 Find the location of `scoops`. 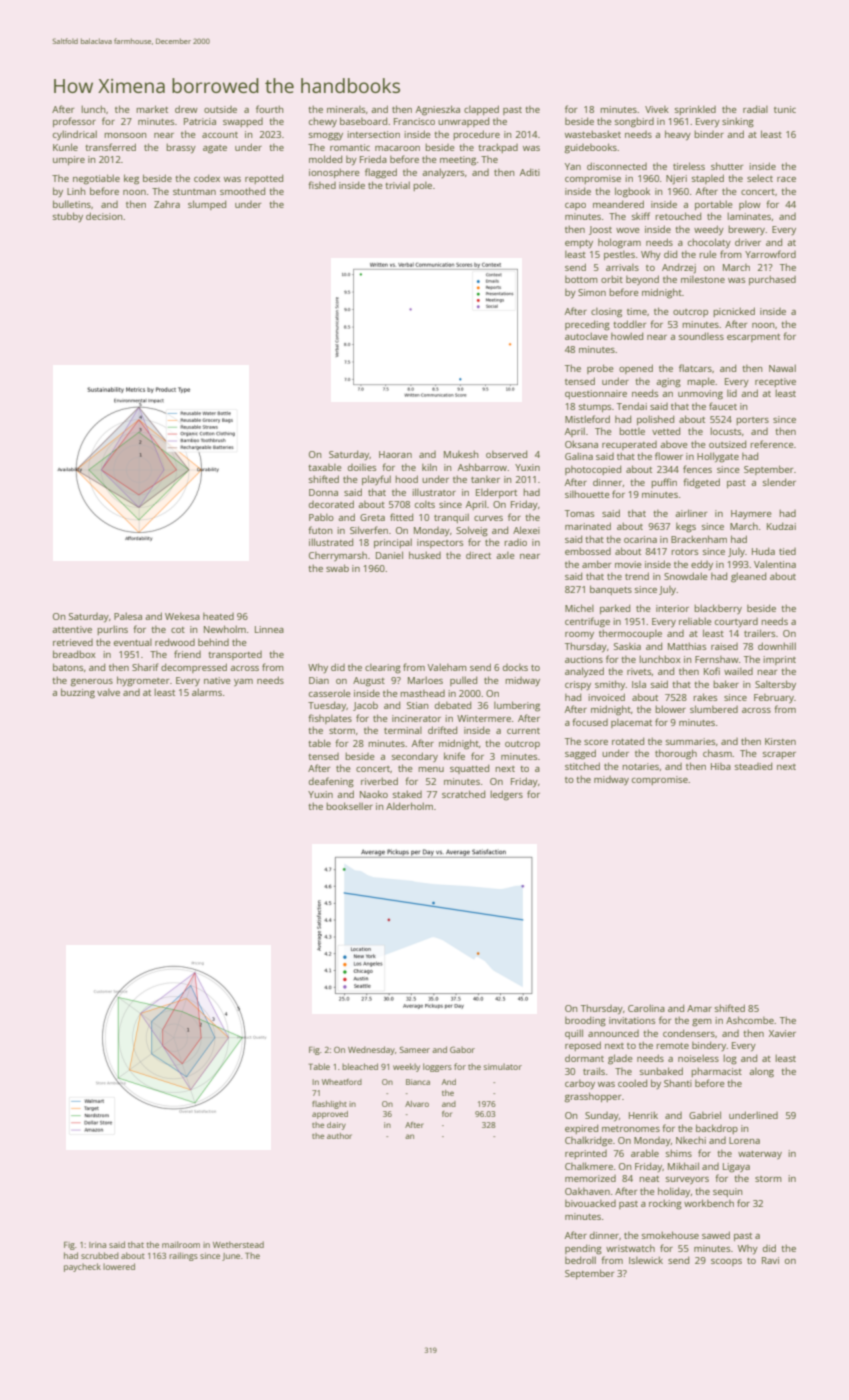

scoops is located at coordinates (726, 1262).
